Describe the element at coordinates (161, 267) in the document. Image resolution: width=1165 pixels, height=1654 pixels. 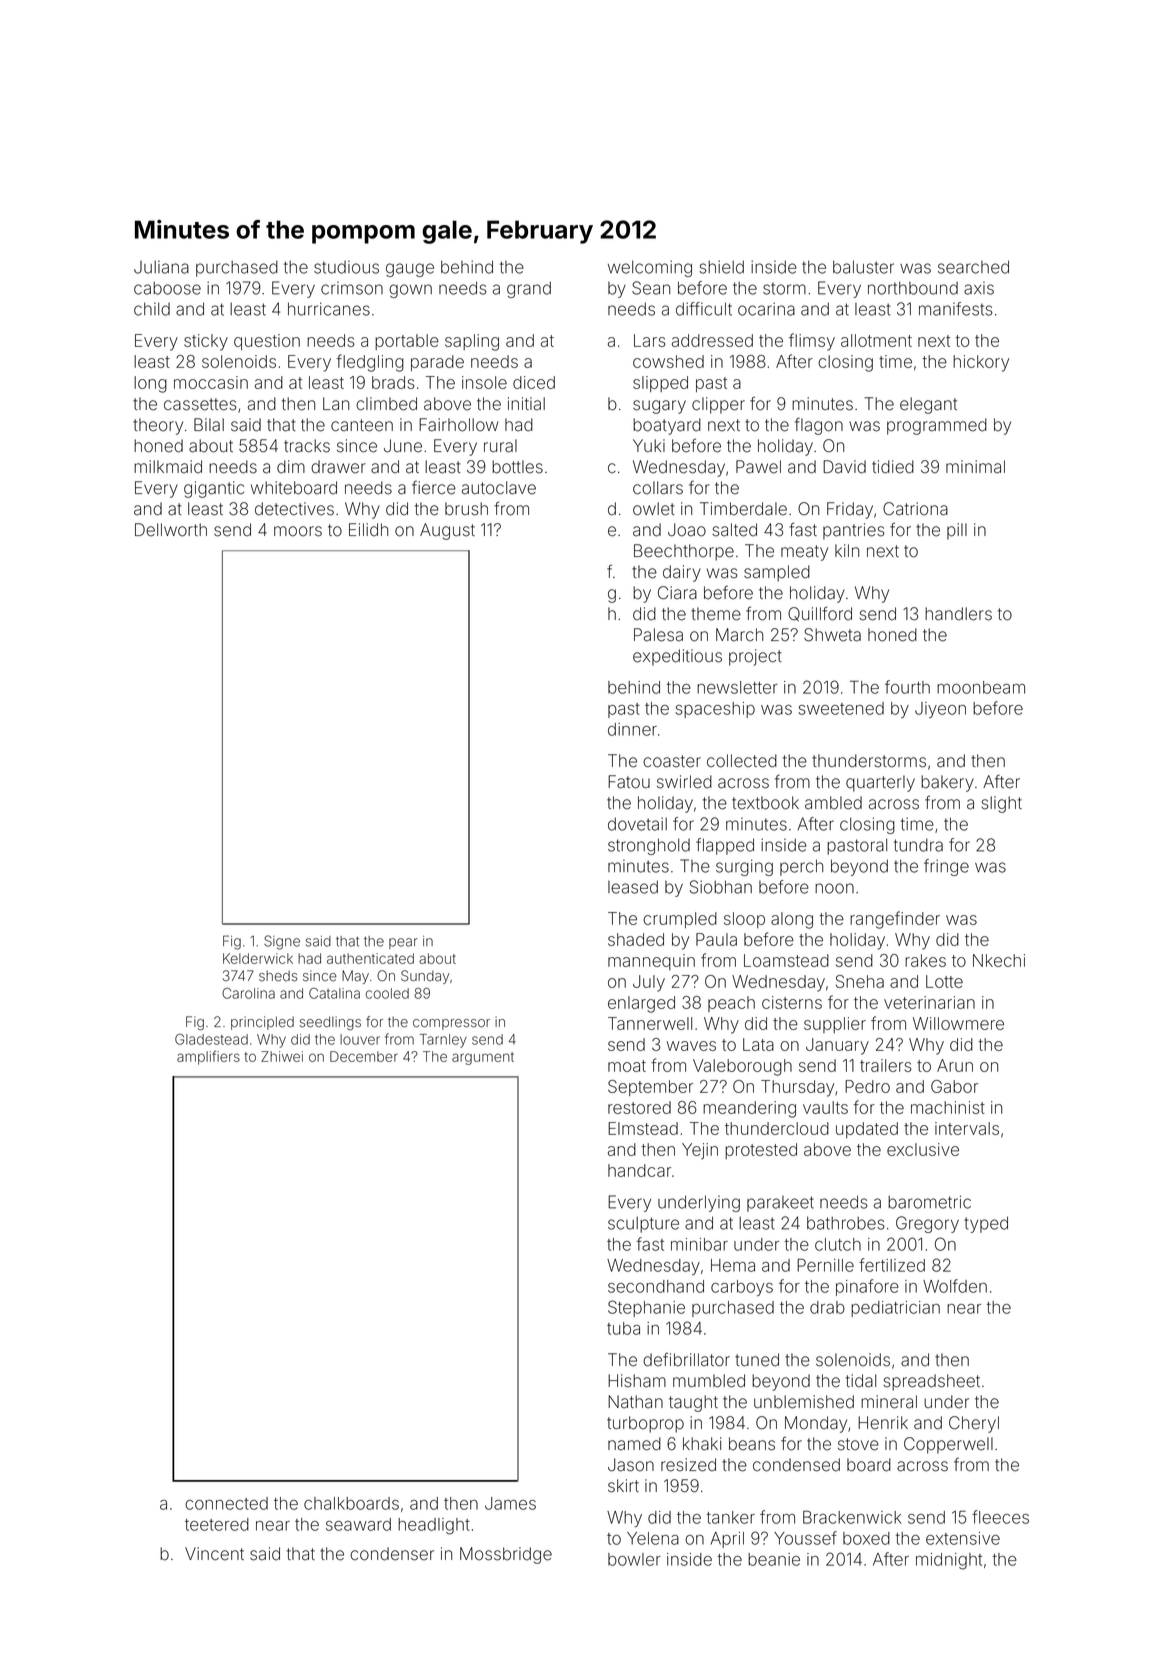
I see `Juliana` at that location.
